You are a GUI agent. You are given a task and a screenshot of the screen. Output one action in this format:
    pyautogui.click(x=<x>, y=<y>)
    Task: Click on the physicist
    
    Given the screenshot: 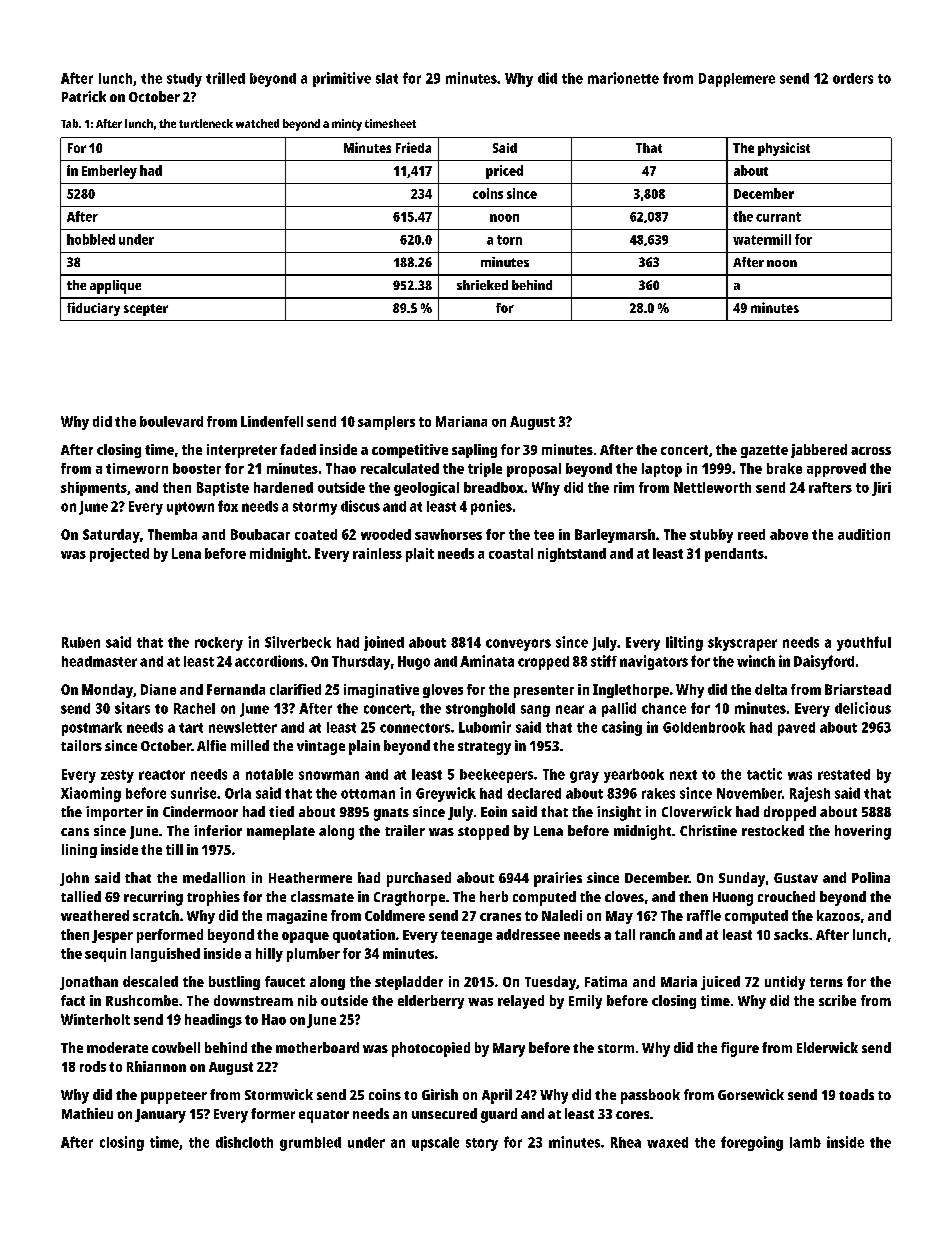 What is the action you would take?
    pyautogui.click(x=784, y=149)
